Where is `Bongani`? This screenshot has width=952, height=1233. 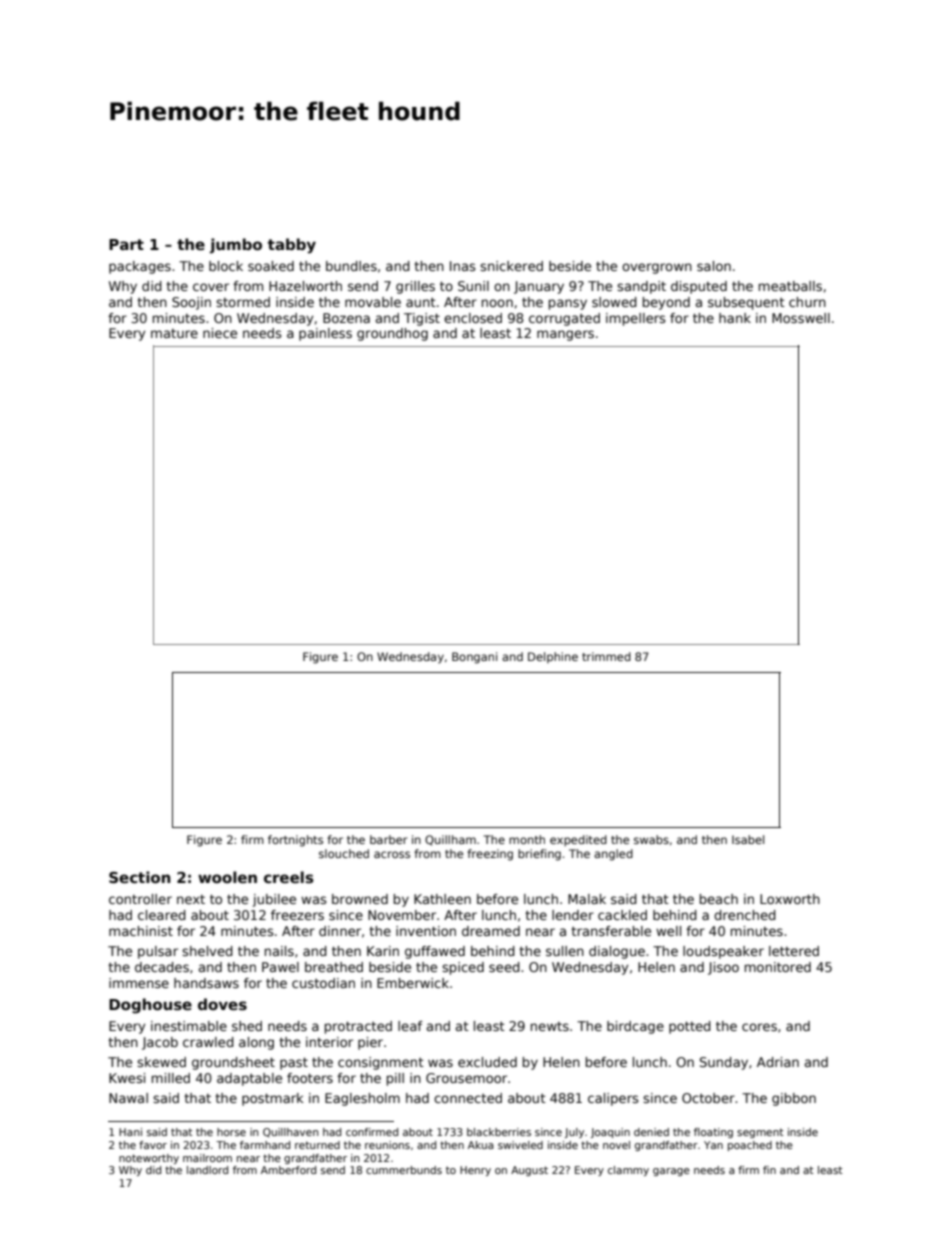
Bongani is located at coordinates (474, 658).
